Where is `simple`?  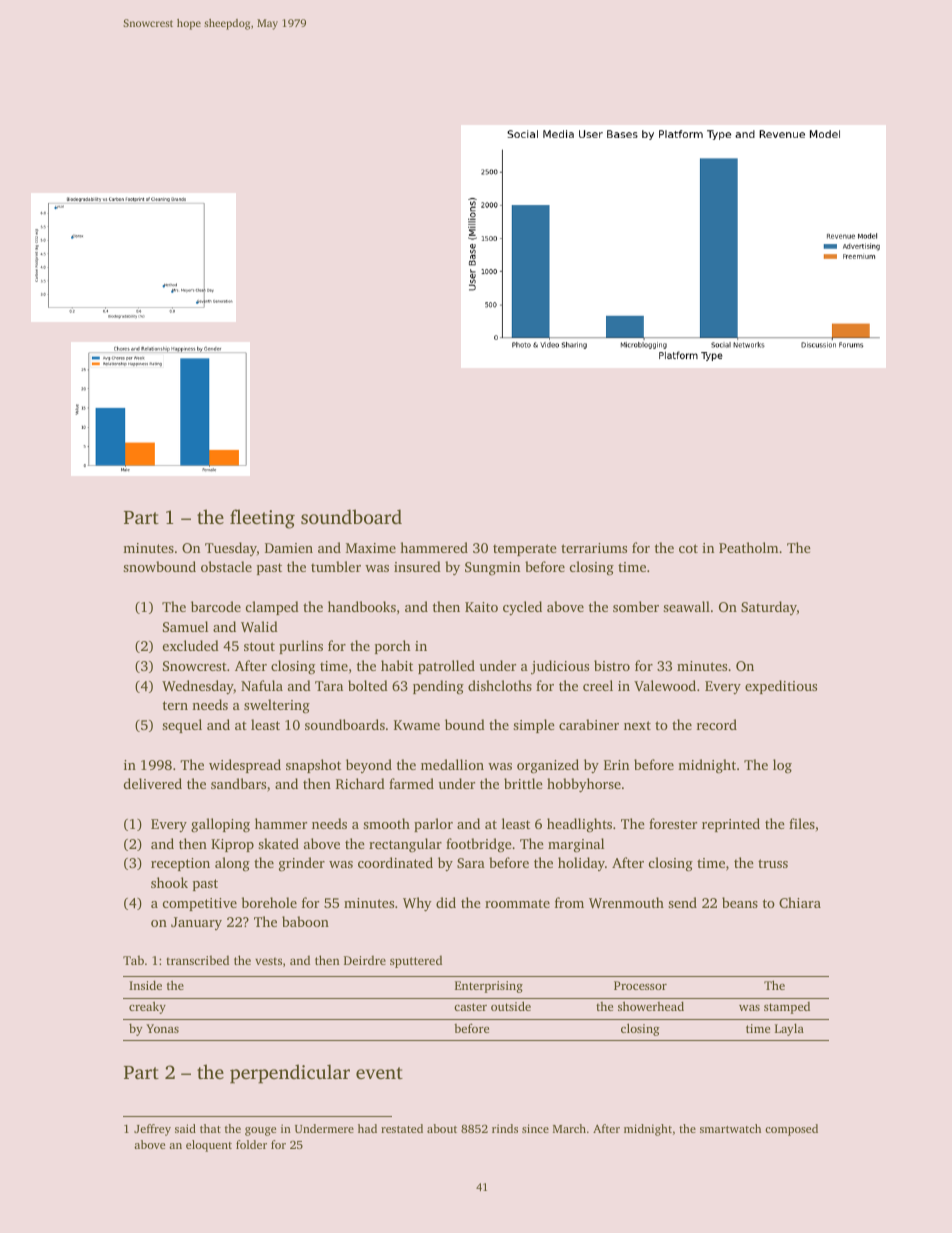
simple is located at coordinates (534, 726).
